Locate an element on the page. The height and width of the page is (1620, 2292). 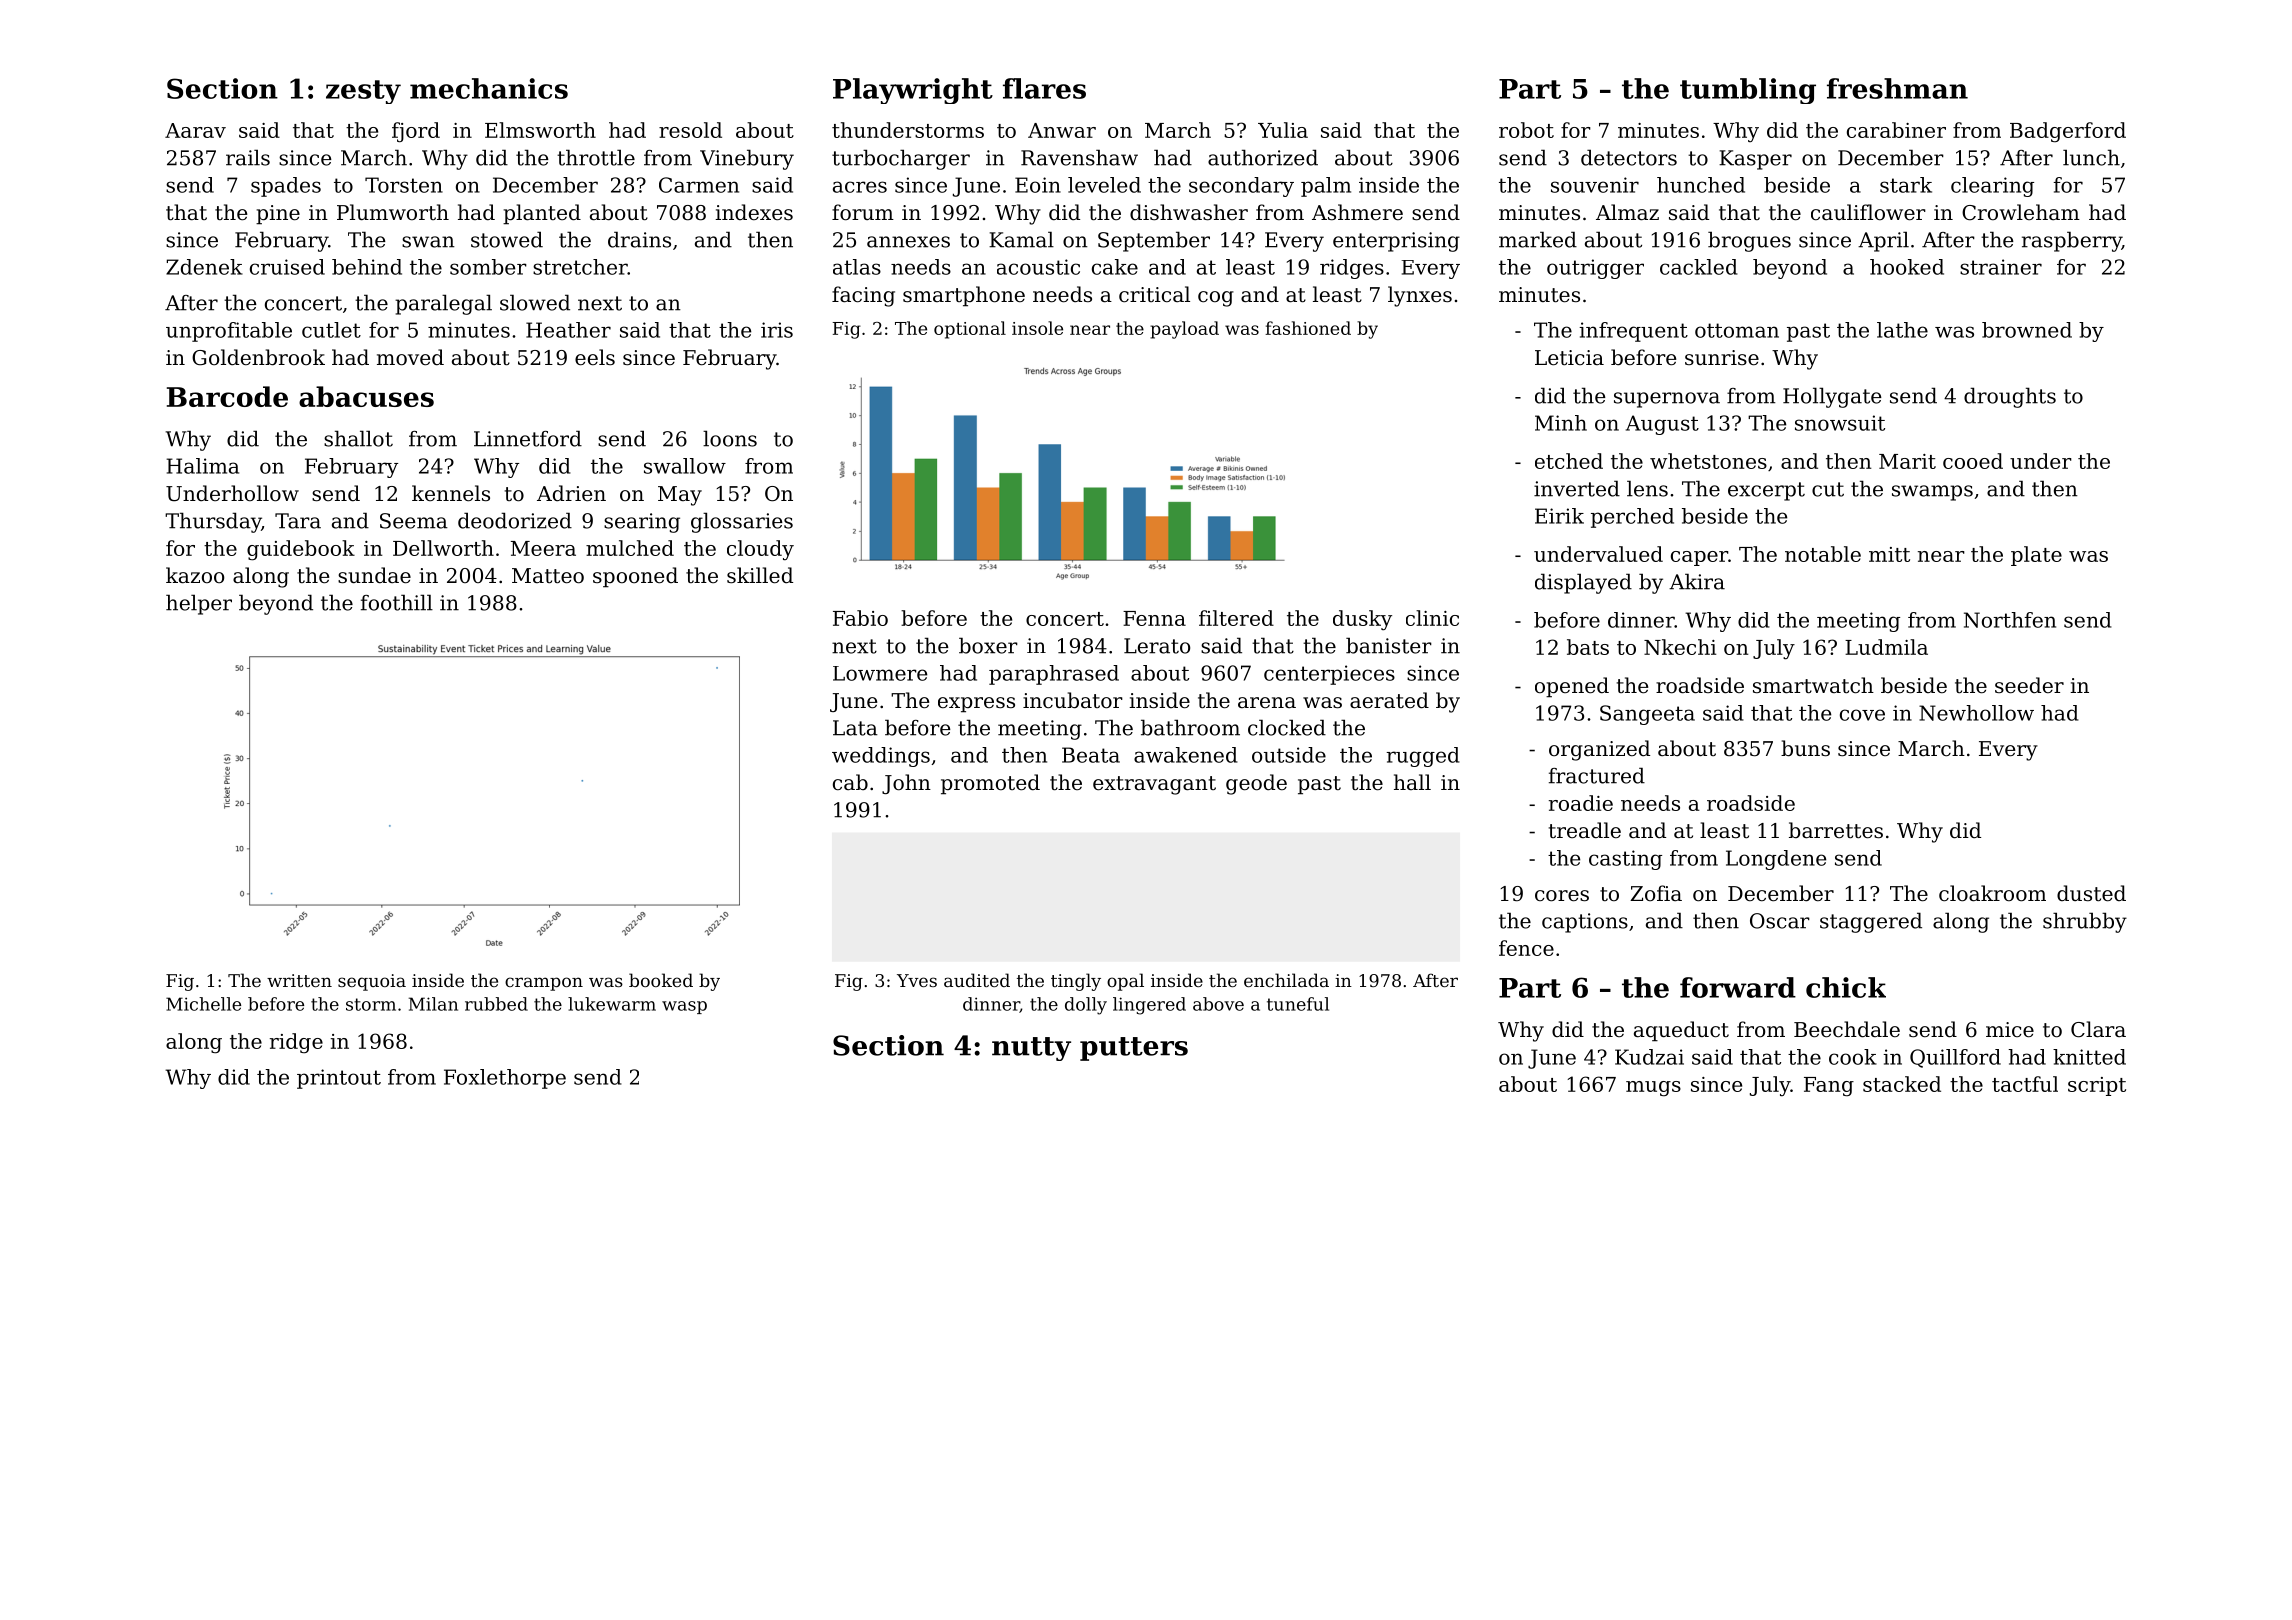
flares is located at coordinates (1044, 88).
